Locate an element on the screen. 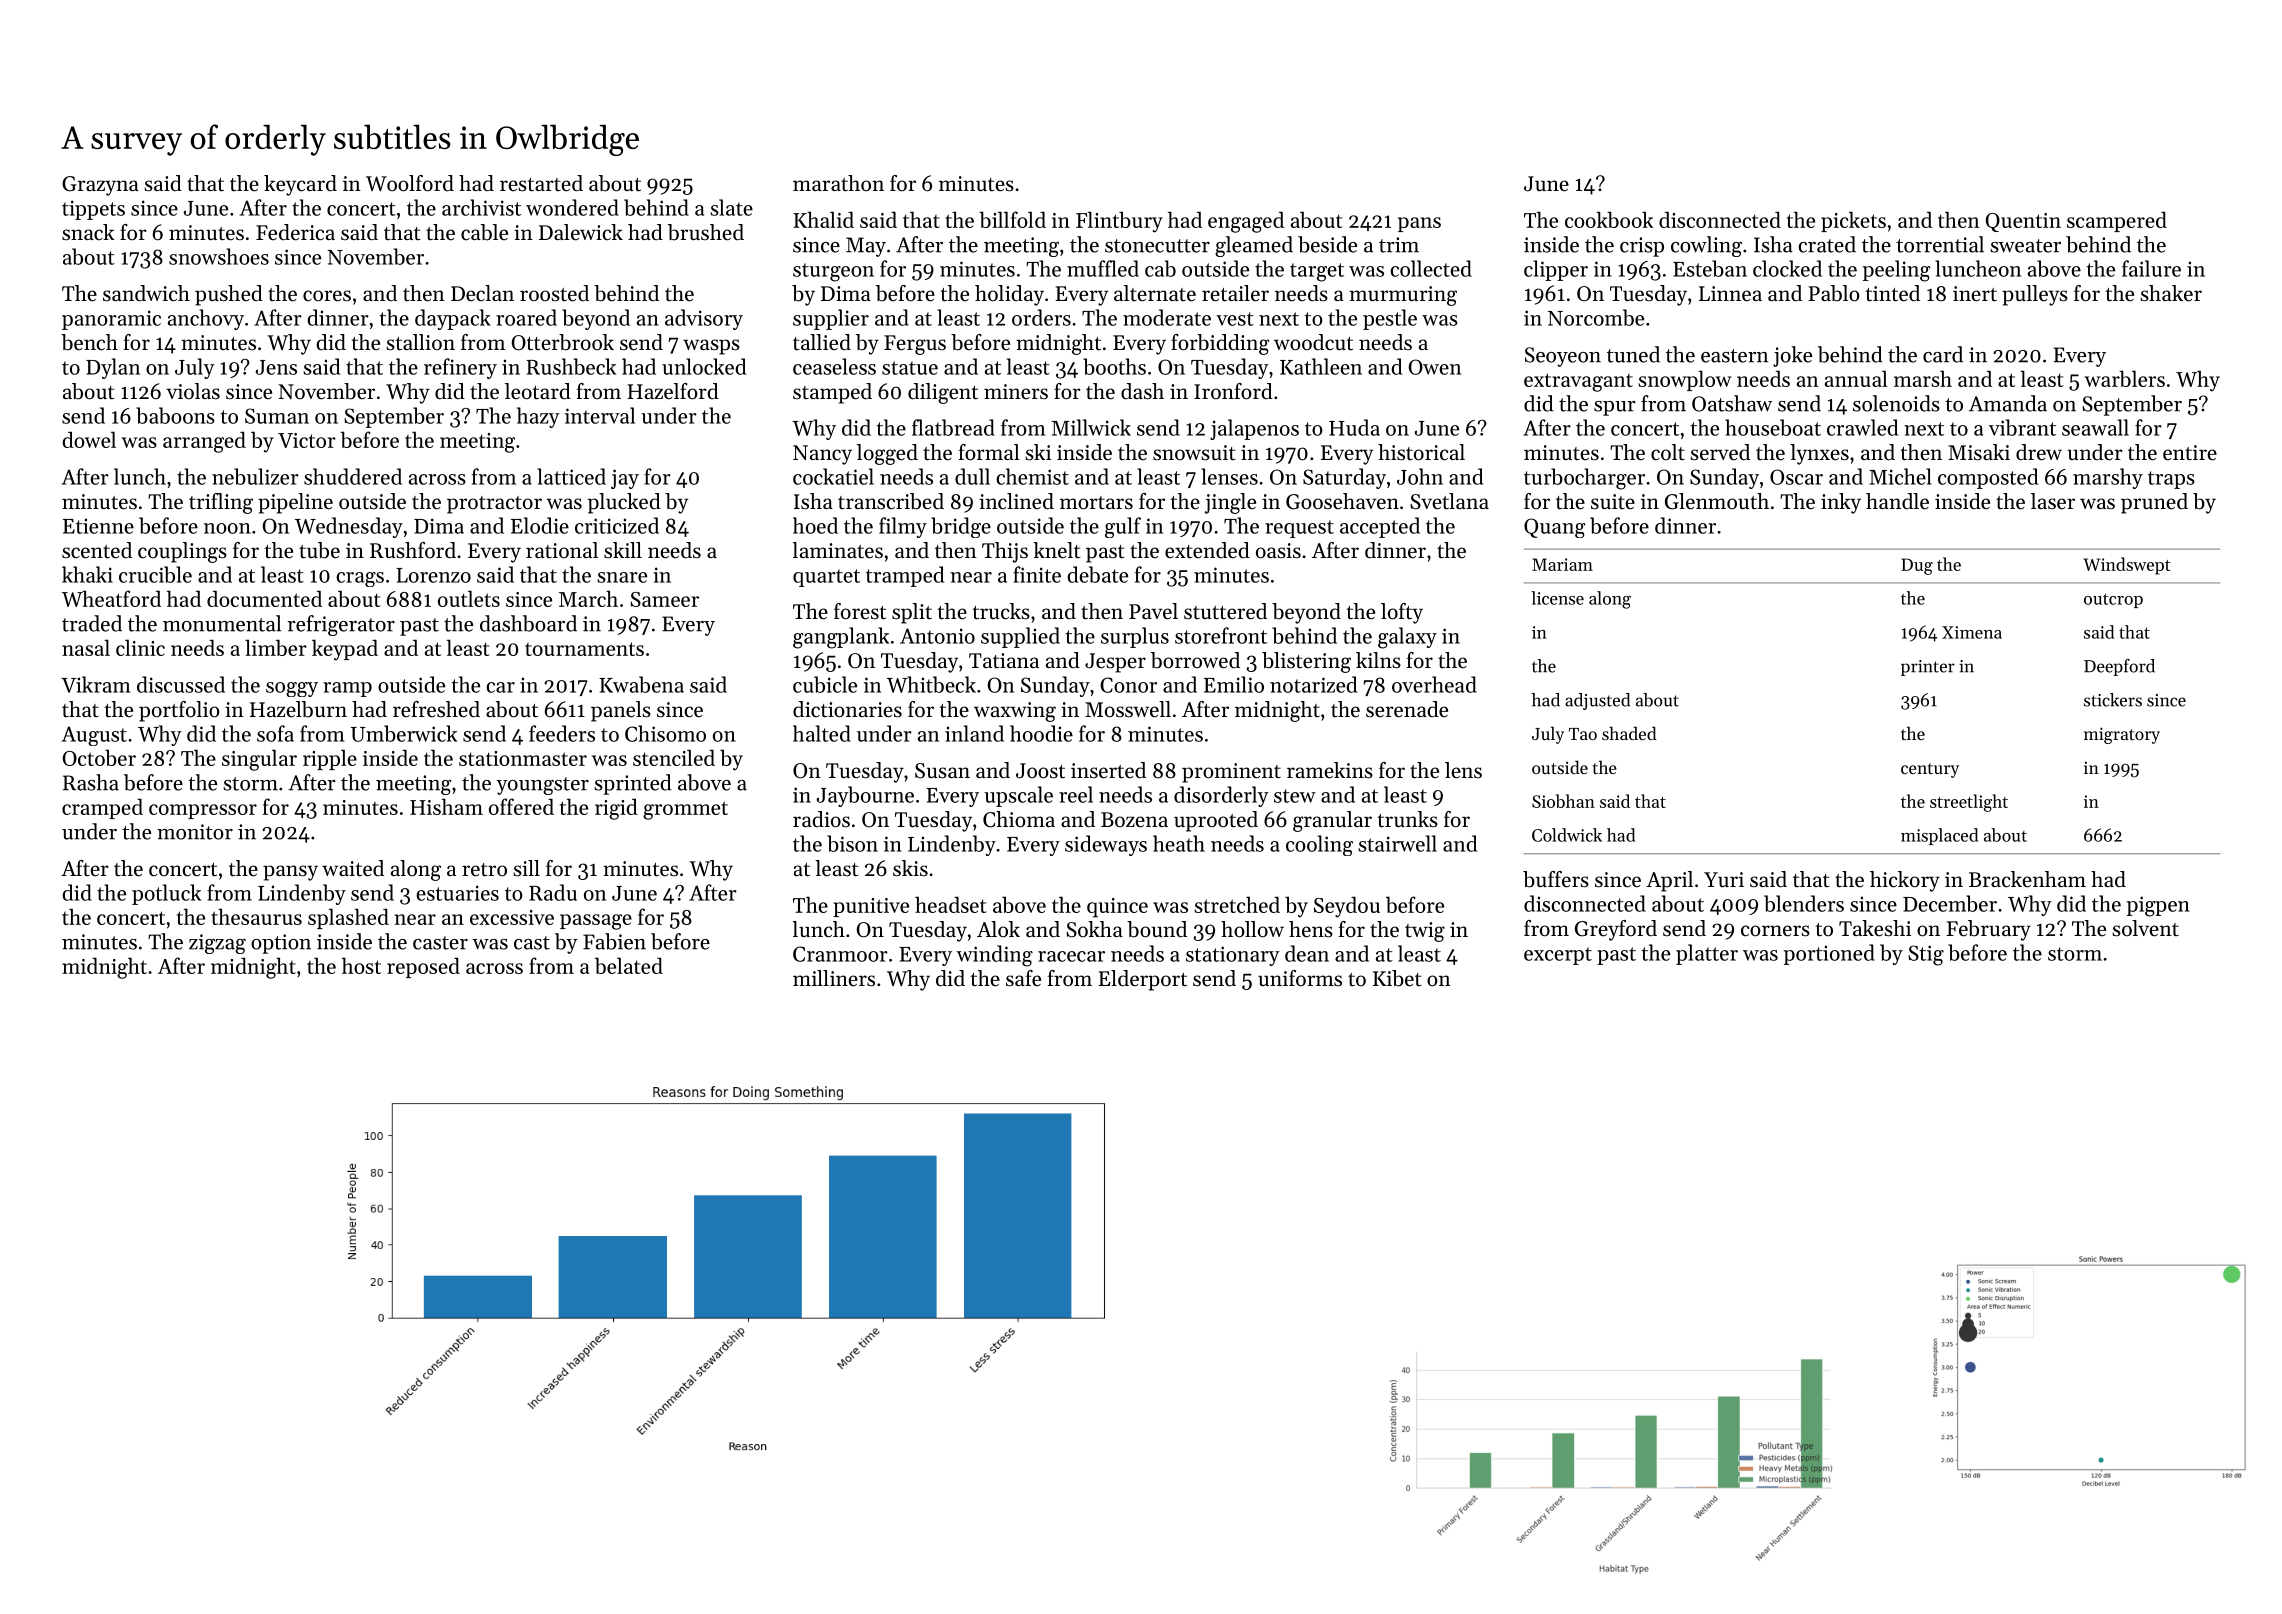  host is located at coordinates (361, 965).
